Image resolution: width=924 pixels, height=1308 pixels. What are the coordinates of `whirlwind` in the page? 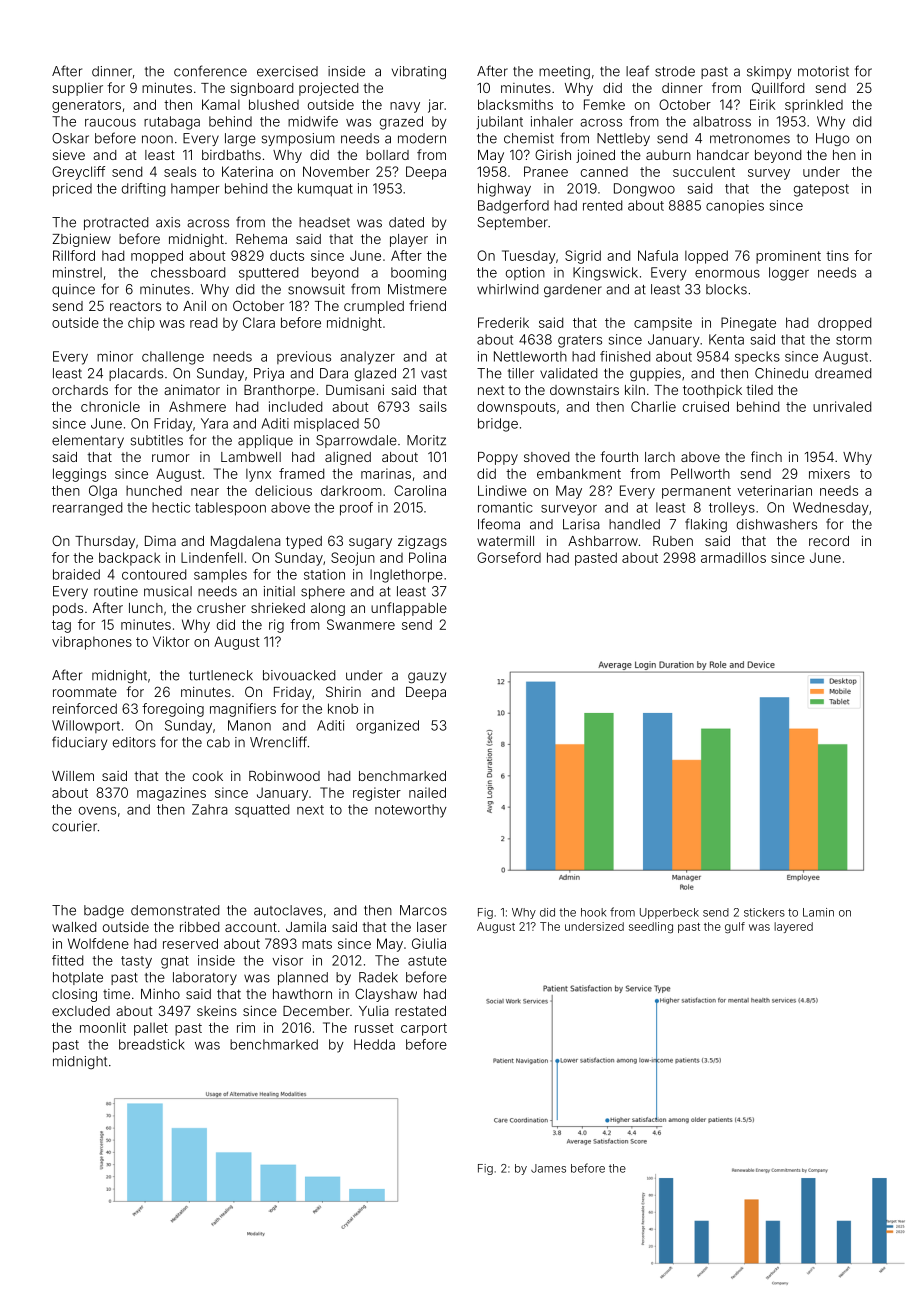 It's located at (507, 289).
